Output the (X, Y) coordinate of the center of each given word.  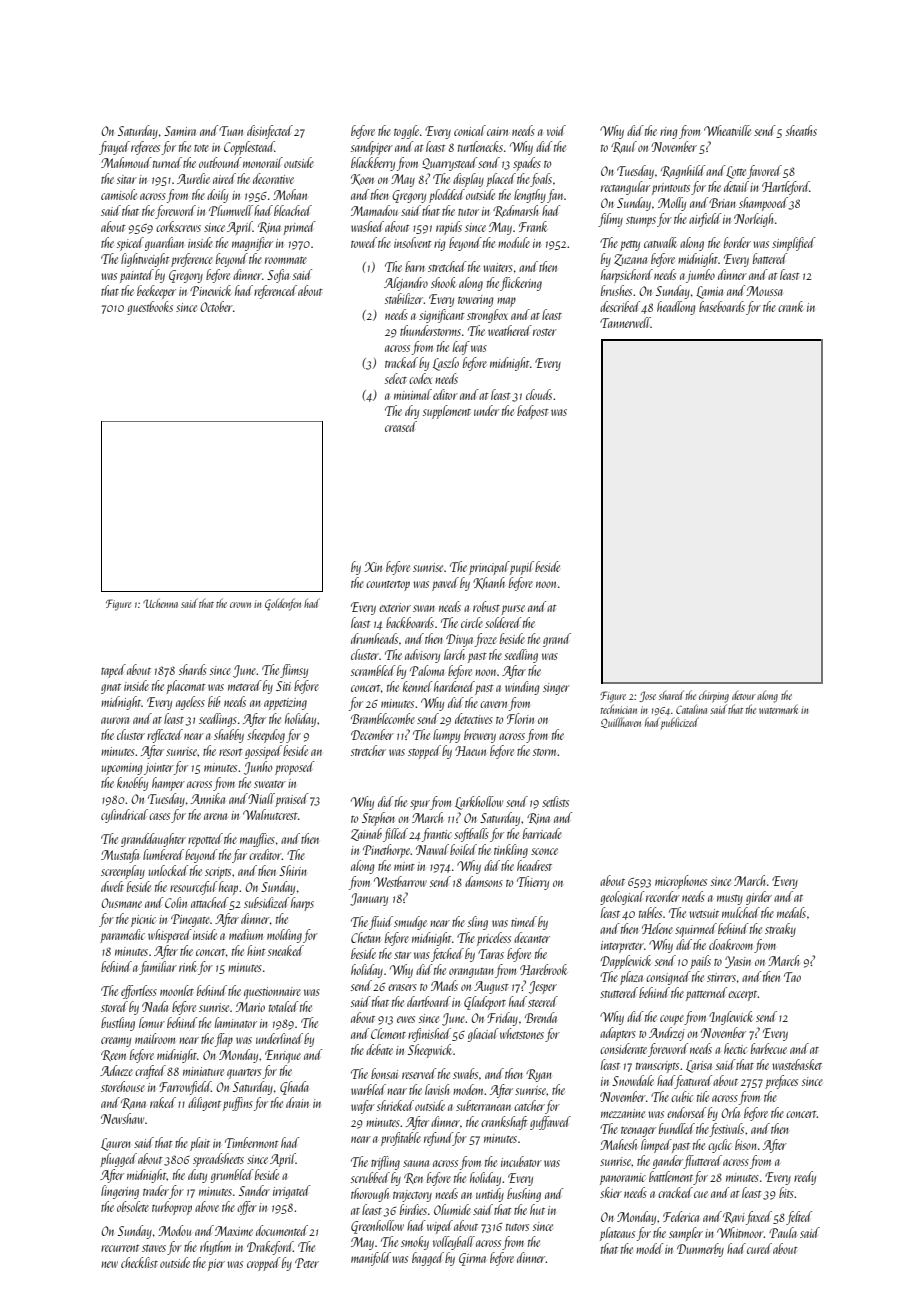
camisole (119, 194)
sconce (544, 851)
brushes (616, 290)
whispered (169, 936)
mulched (741, 912)
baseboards (722, 306)
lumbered (163, 854)
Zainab (366, 834)
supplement (447, 412)
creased (401, 426)
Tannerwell (625, 322)
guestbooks (150, 308)
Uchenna (160, 603)
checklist (139, 1262)
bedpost (533, 412)
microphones (681, 882)
